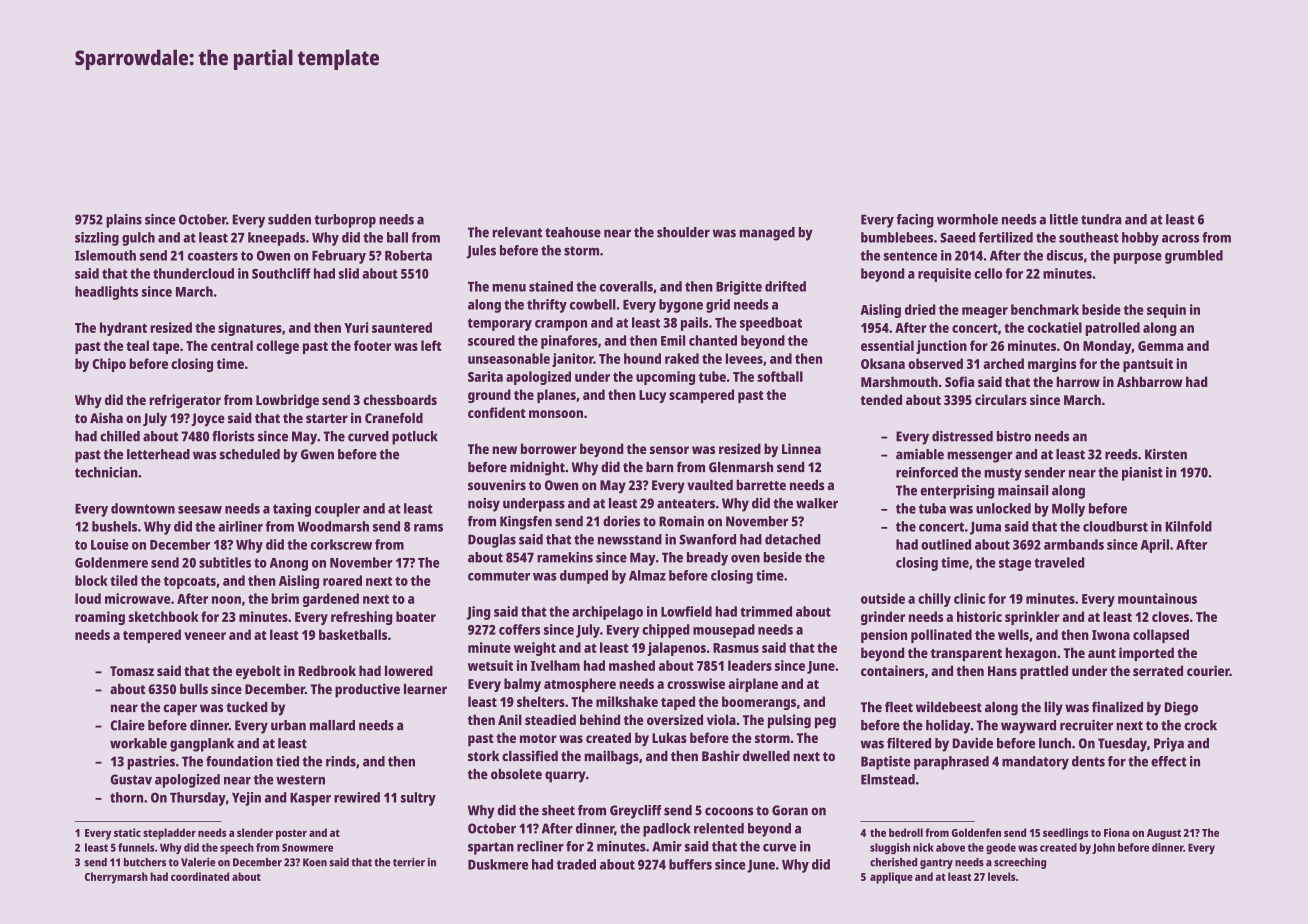 This screenshot has height=924, width=1308. Describe the element at coordinates (337, 510) in the screenshot. I see `coupler` at that location.
